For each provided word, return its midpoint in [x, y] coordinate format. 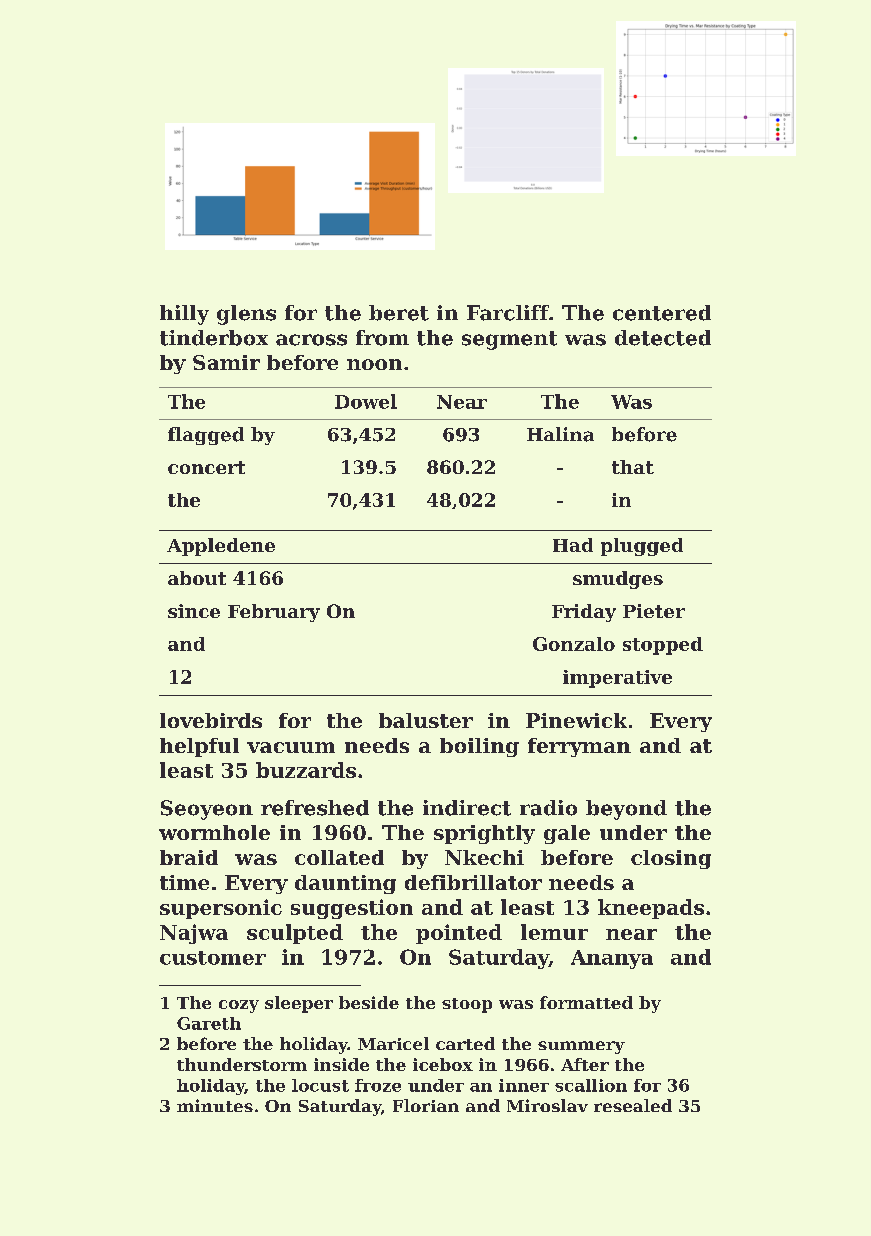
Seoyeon [207, 810]
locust [320, 1085]
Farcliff [508, 313]
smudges [618, 580]
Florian [426, 1105]
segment [509, 340]
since [194, 611]
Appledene [221, 547]
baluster [426, 720]
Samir [226, 362]
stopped [663, 646]
